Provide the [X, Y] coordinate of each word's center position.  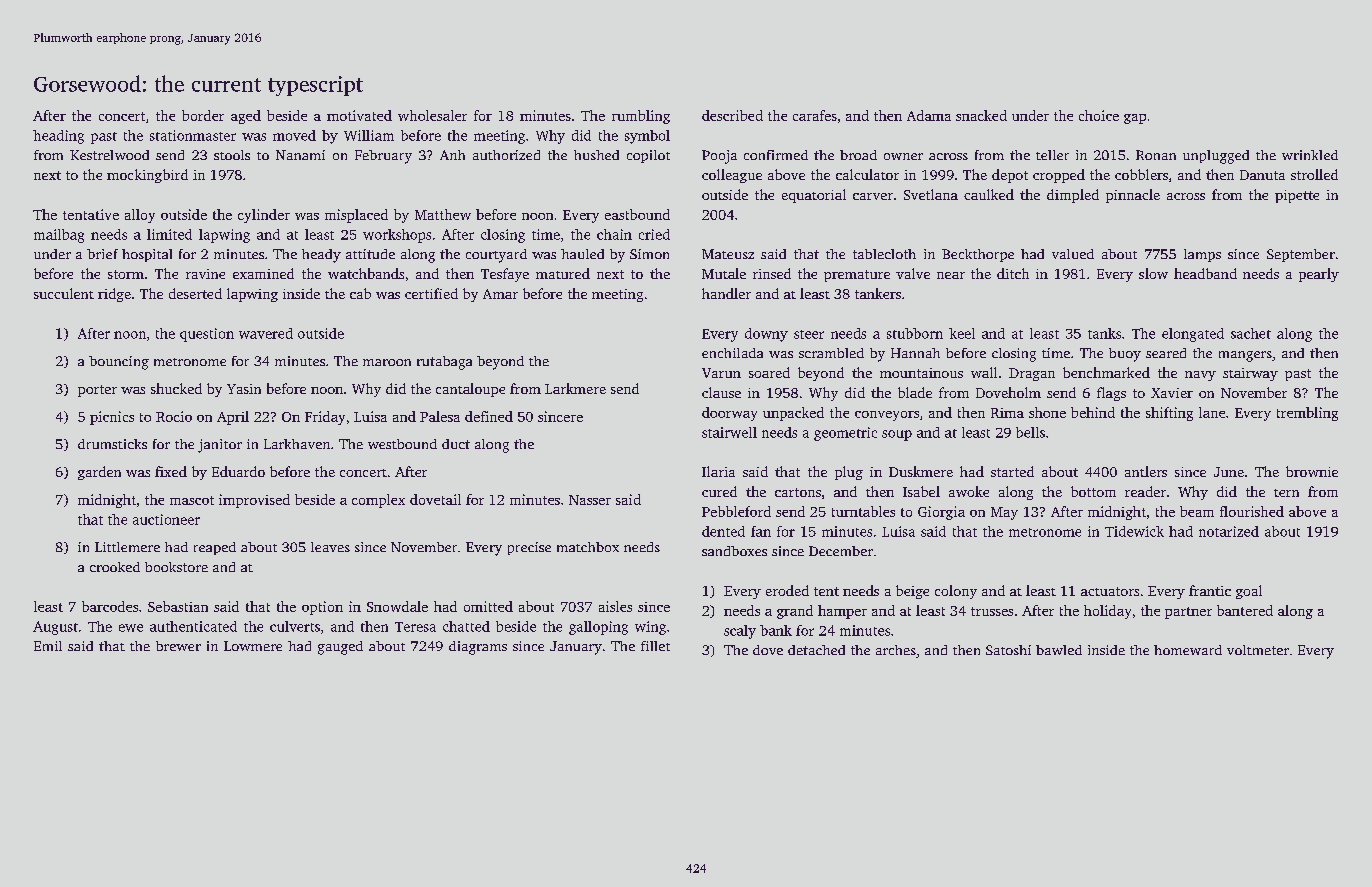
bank [776, 630]
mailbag [59, 236]
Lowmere [253, 646]
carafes [815, 115]
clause [721, 392]
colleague [732, 176]
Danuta [1262, 175]
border [203, 115]
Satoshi [1008, 650]
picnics [112, 418]
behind [1093, 412]
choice [1099, 115]
